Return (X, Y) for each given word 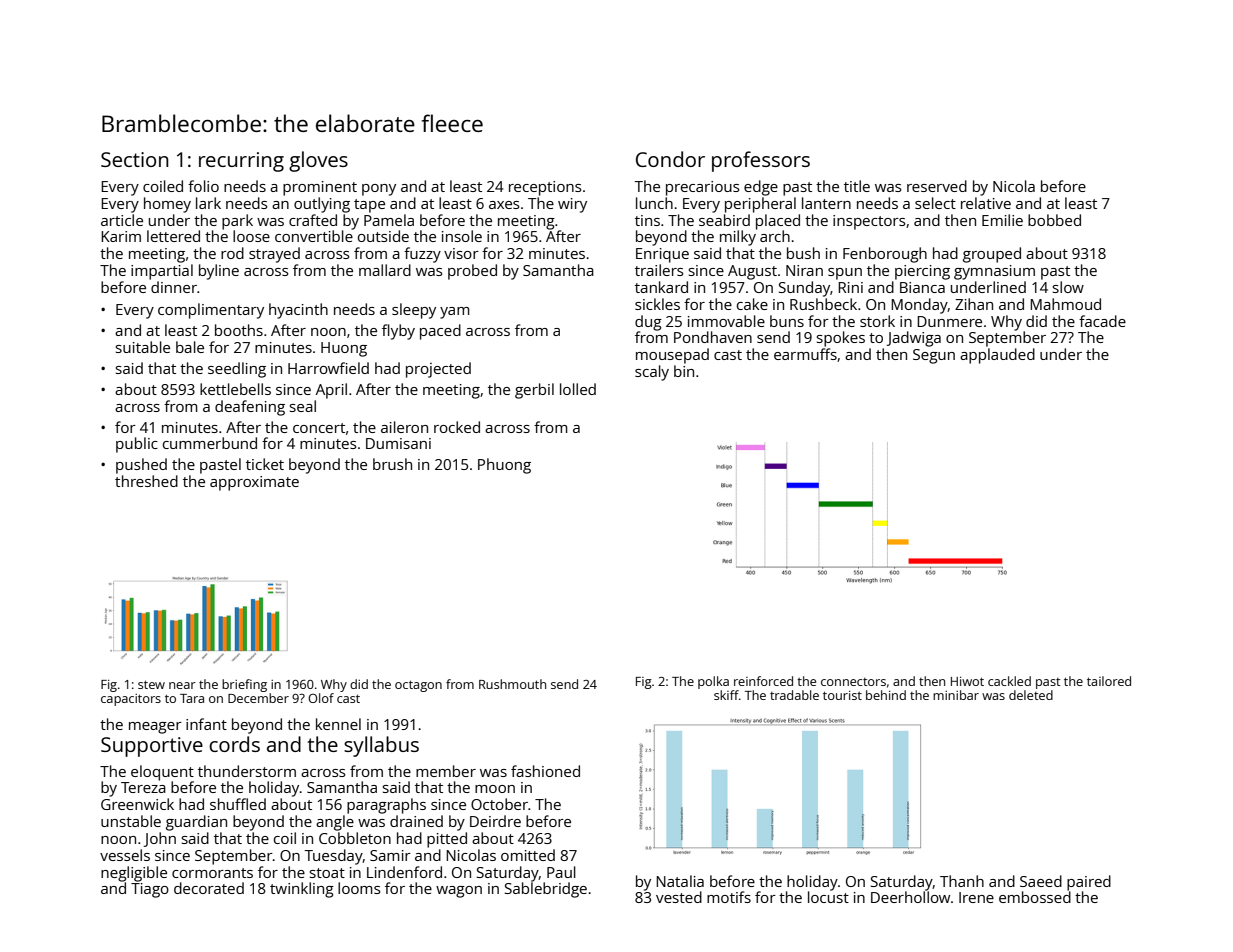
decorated (209, 888)
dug (648, 323)
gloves (318, 161)
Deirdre (495, 821)
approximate (254, 483)
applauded (997, 356)
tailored (1109, 681)
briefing (244, 685)
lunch (654, 203)
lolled (578, 389)
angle (335, 823)
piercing (922, 272)
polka (713, 682)
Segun (934, 356)
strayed (274, 255)
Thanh (962, 881)
